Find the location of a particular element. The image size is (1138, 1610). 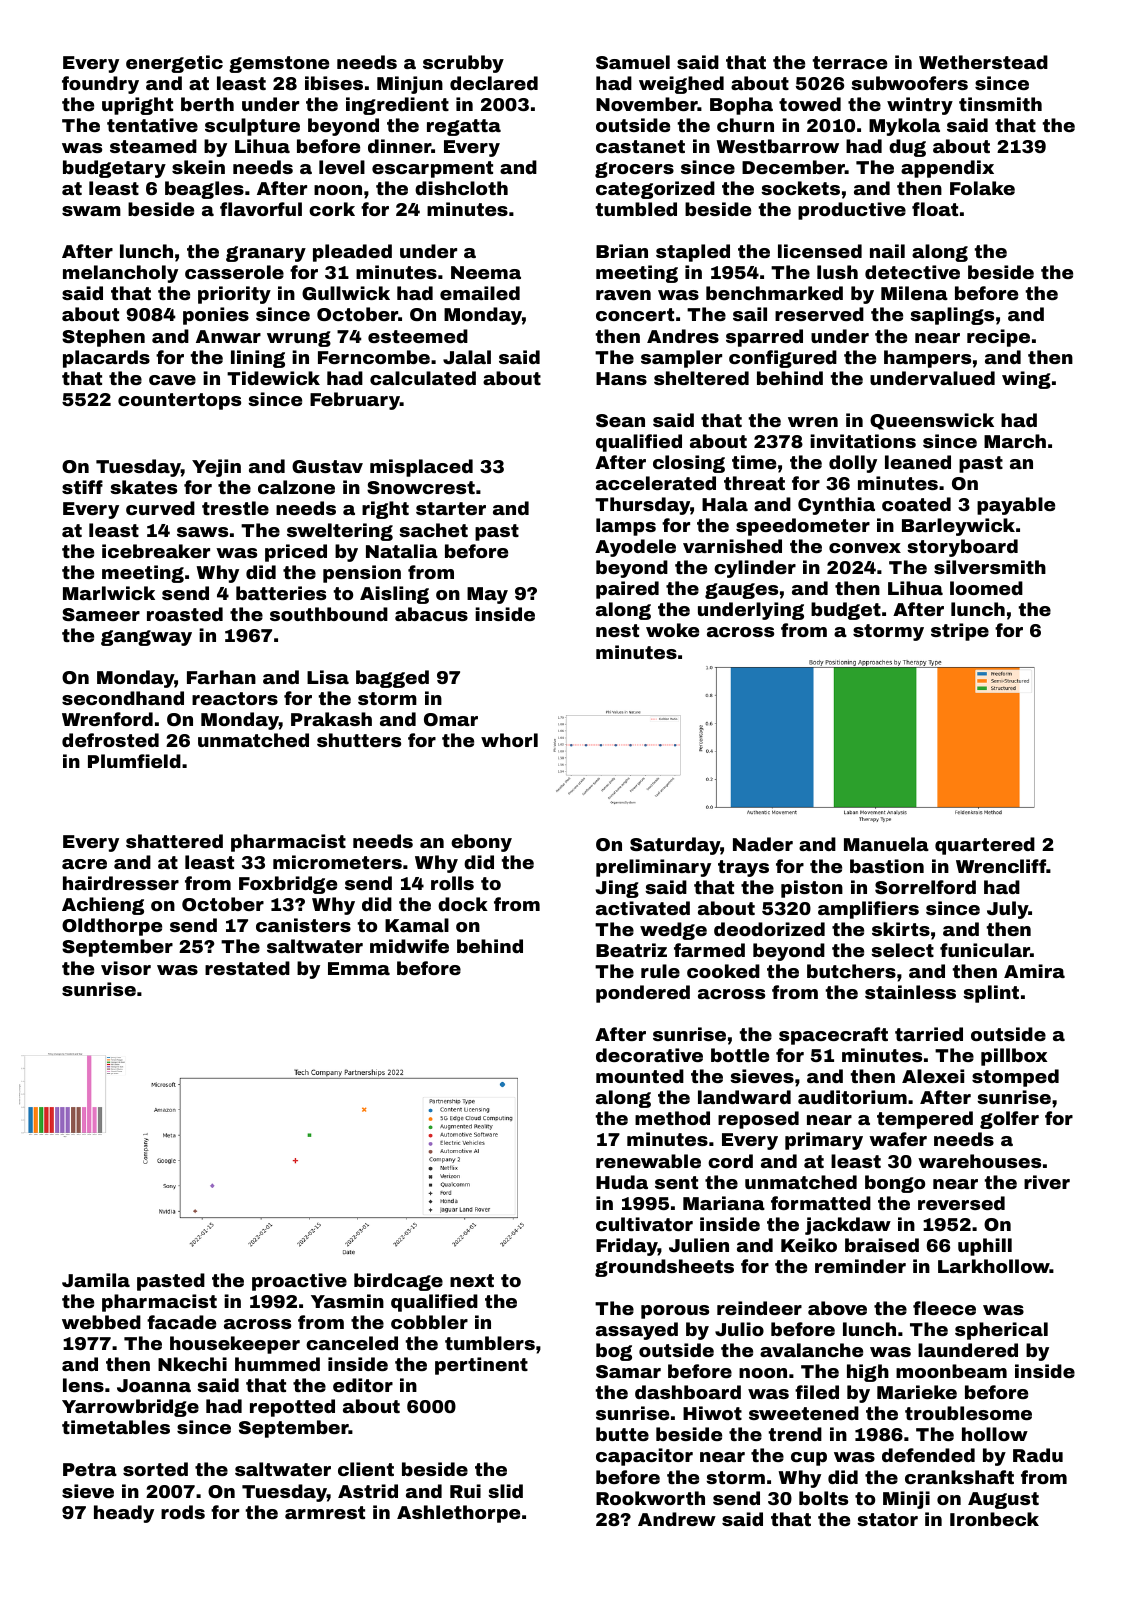

emailed is located at coordinates (480, 293).
